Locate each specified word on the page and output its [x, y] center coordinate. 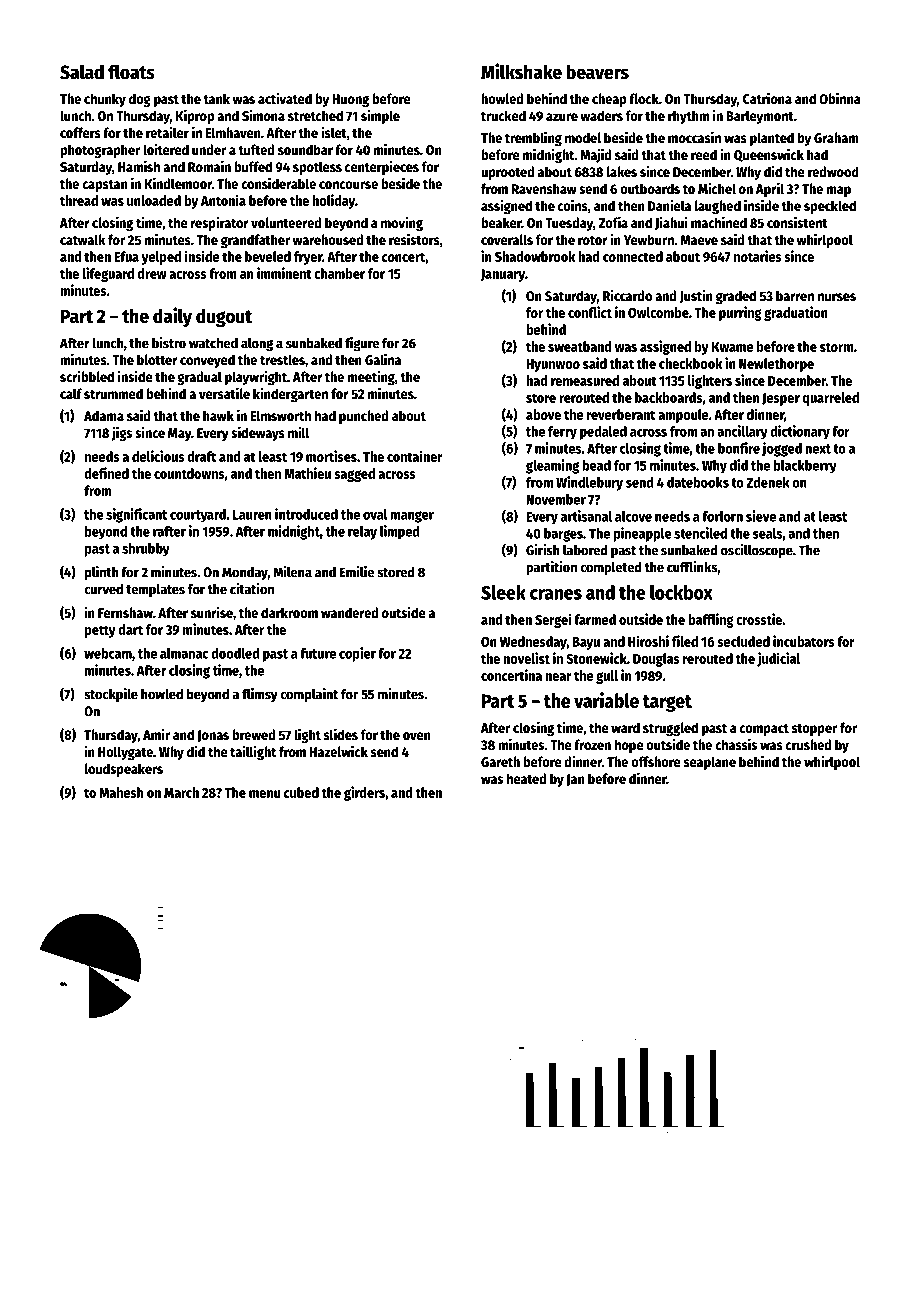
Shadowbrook [535, 256]
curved [103, 589]
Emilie [357, 572]
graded [736, 297]
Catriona [767, 98]
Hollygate [125, 753]
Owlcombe [658, 312]
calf [71, 393]
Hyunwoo [553, 365]
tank [216, 98]
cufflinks [692, 567]
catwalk [82, 239]
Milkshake [521, 71]
